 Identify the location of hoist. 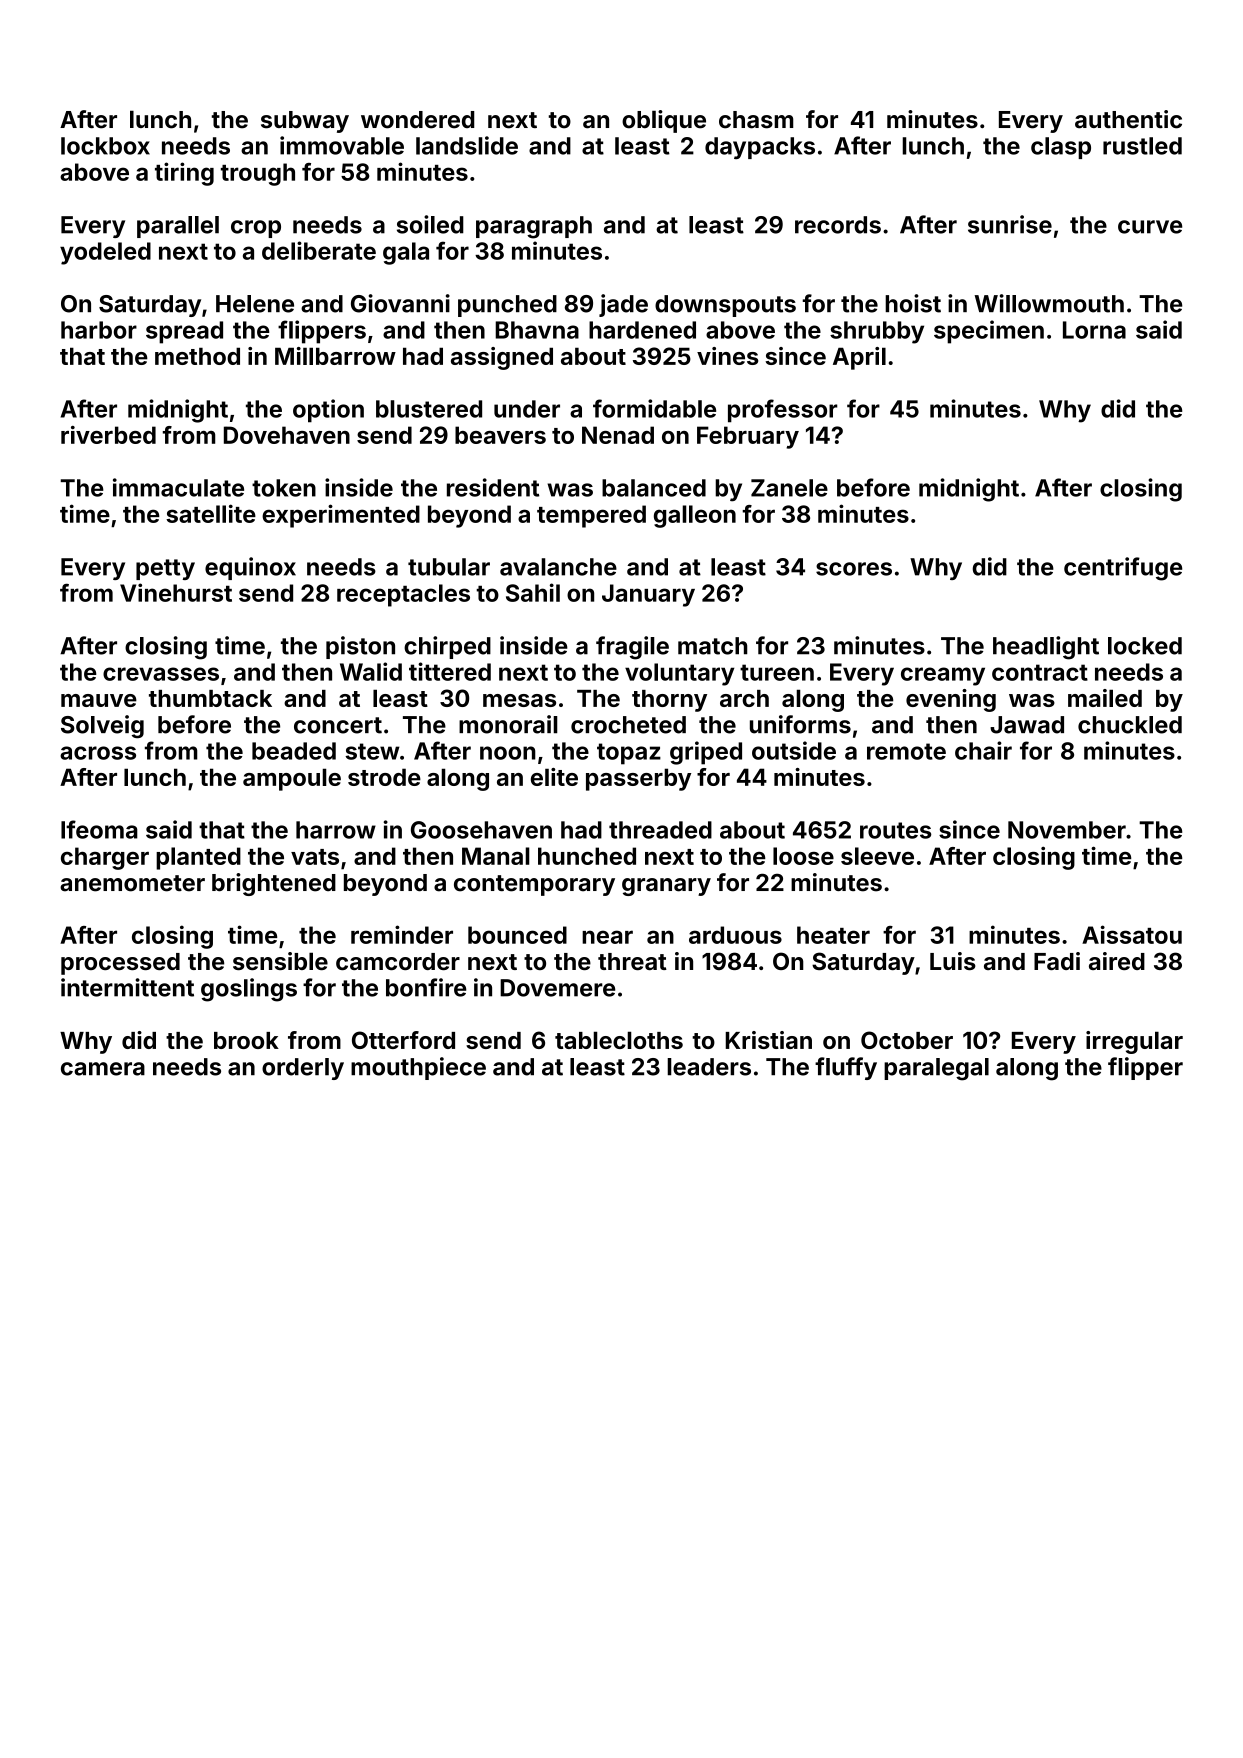
(913, 303).
